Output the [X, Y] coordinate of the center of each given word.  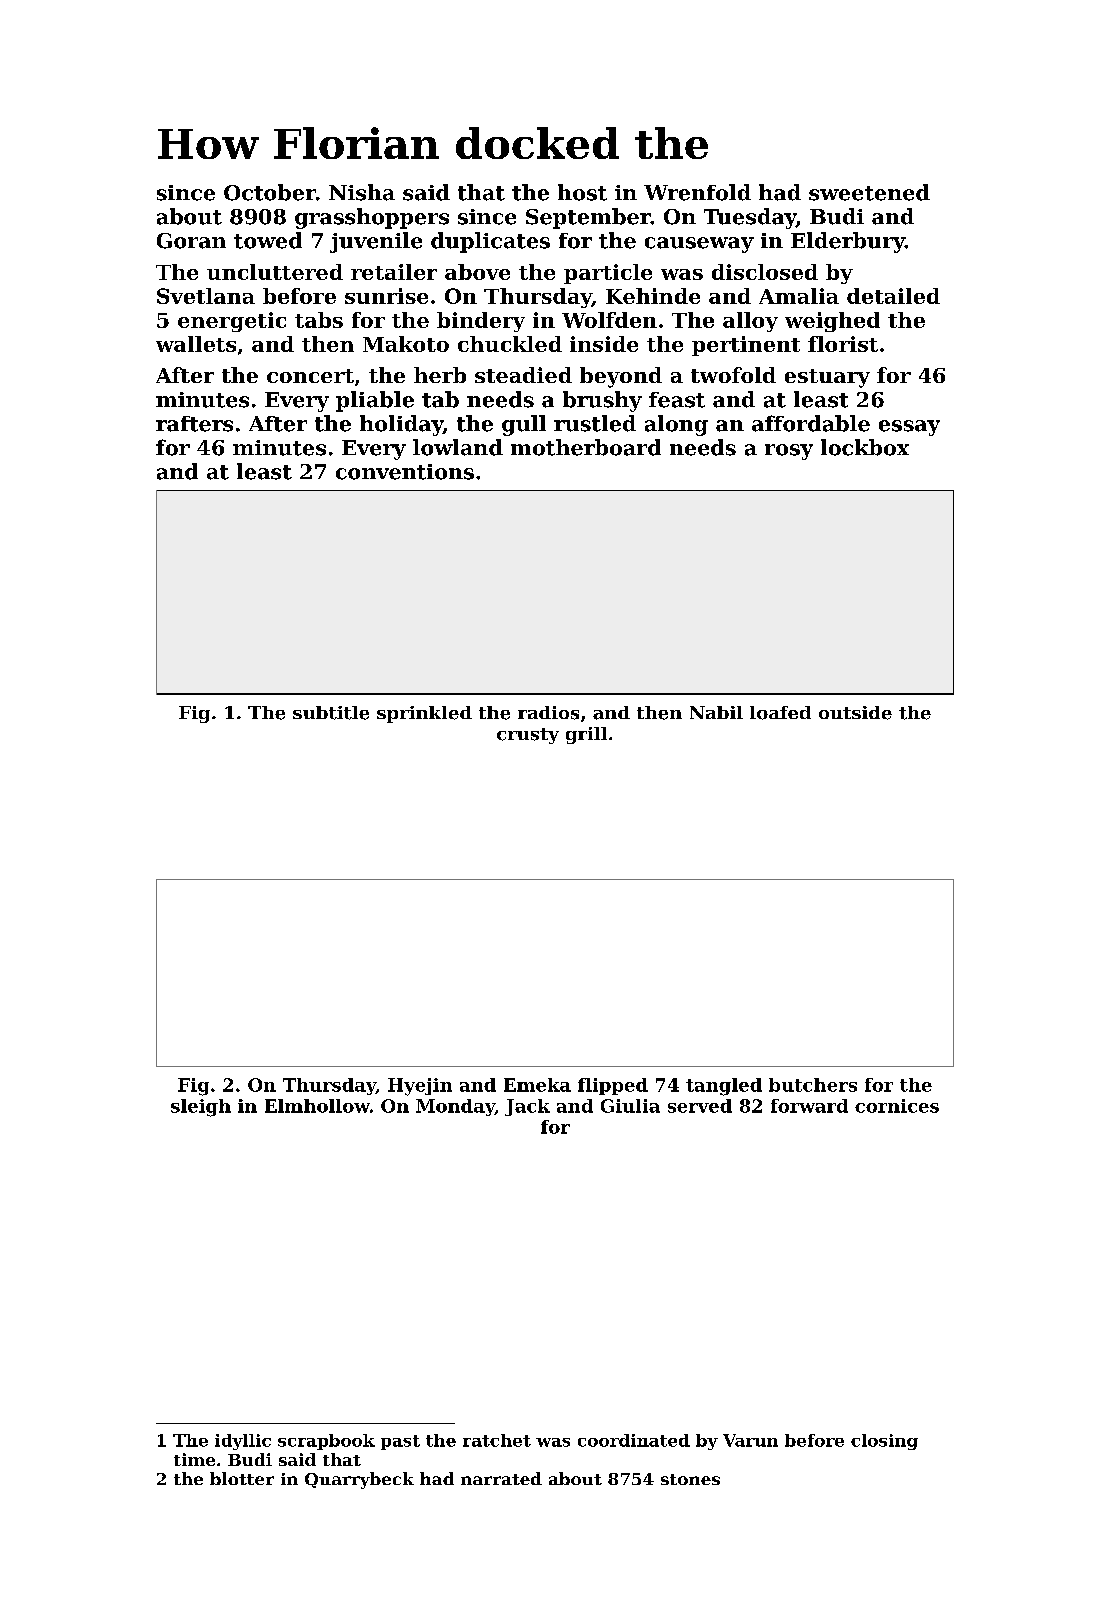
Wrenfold [697, 192]
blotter [242, 1478]
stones [690, 1479]
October [270, 192]
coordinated [634, 1440]
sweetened [869, 192]
